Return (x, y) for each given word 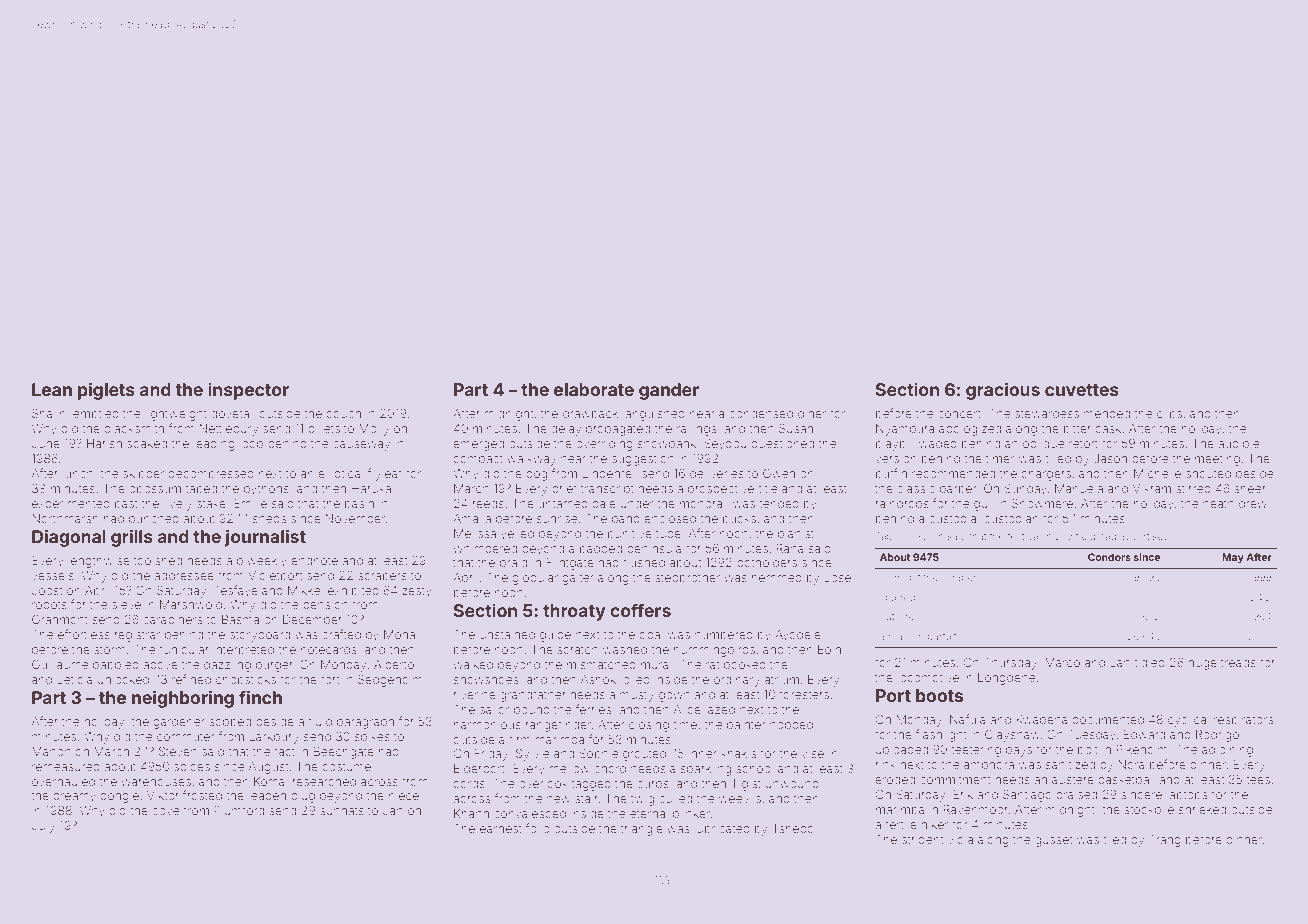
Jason (1110, 458)
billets (324, 428)
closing (649, 726)
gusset (1053, 841)
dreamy (74, 797)
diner (812, 413)
